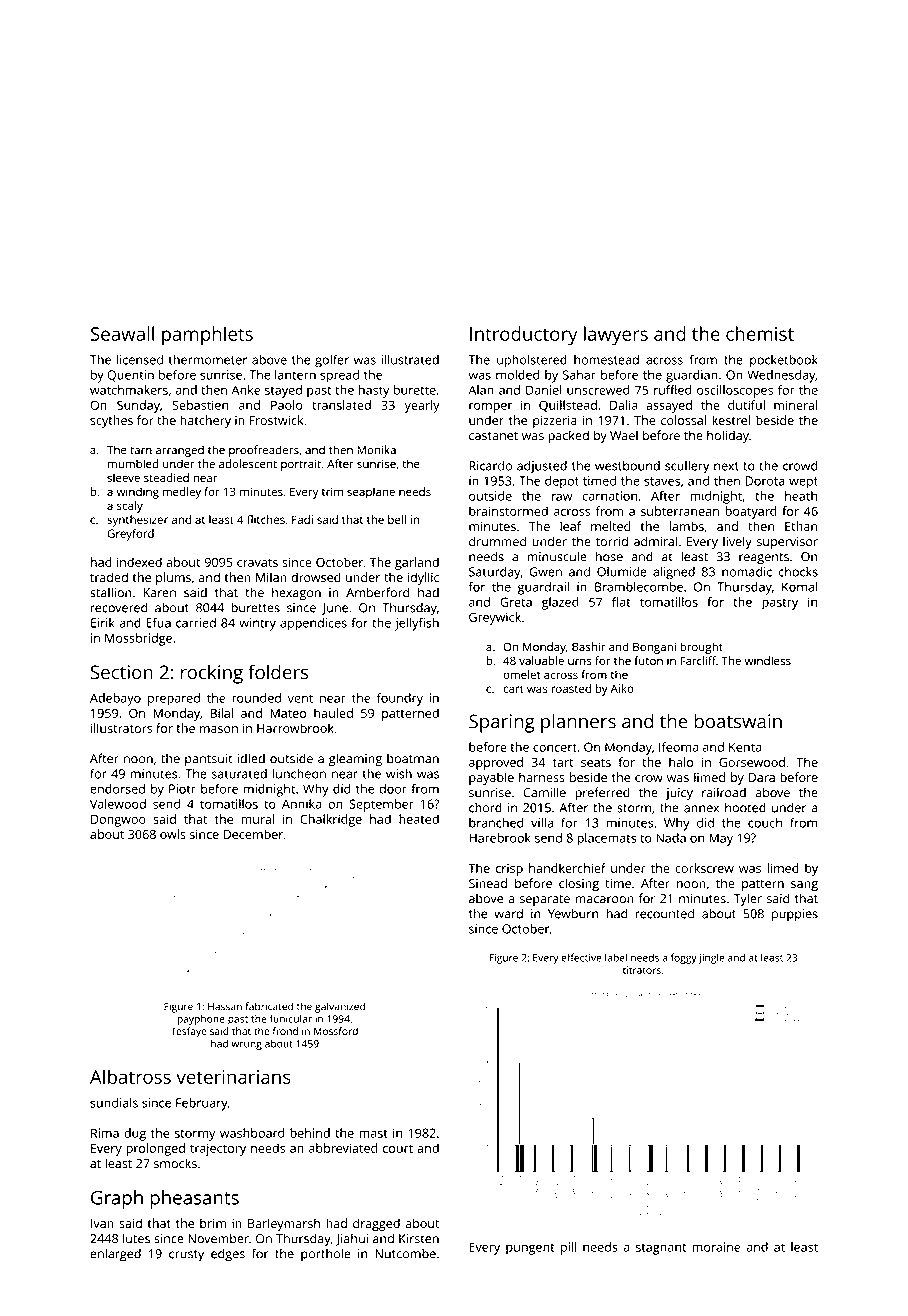 The image size is (908, 1316). Describe the element at coordinates (524, 336) in the screenshot. I see `Introductory` at that location.
